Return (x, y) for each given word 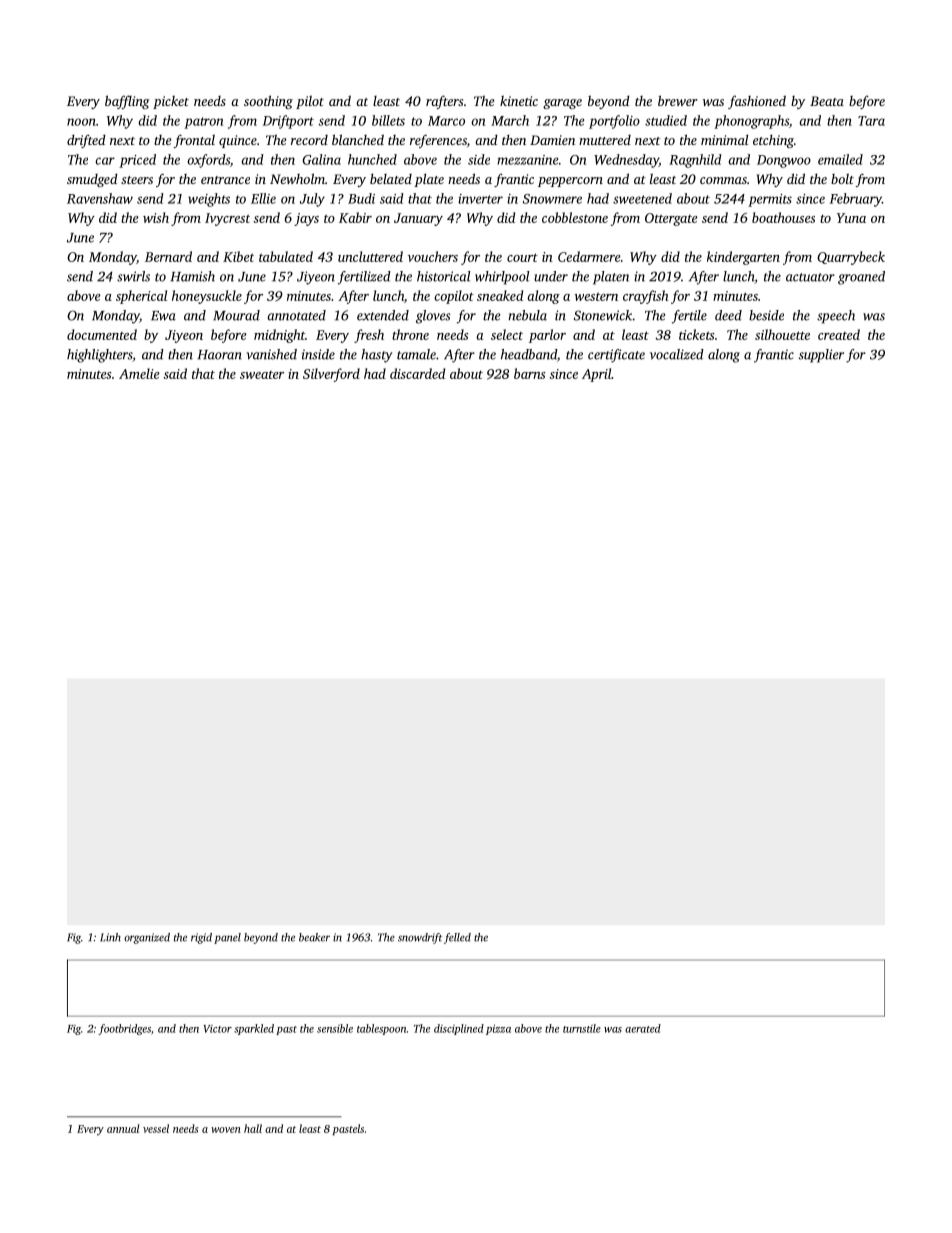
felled (457, 938)
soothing (268, 102)
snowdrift (420, 938)
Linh (110, 937)
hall (253, 1128)
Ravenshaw (100, 198)
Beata (827, 101)
